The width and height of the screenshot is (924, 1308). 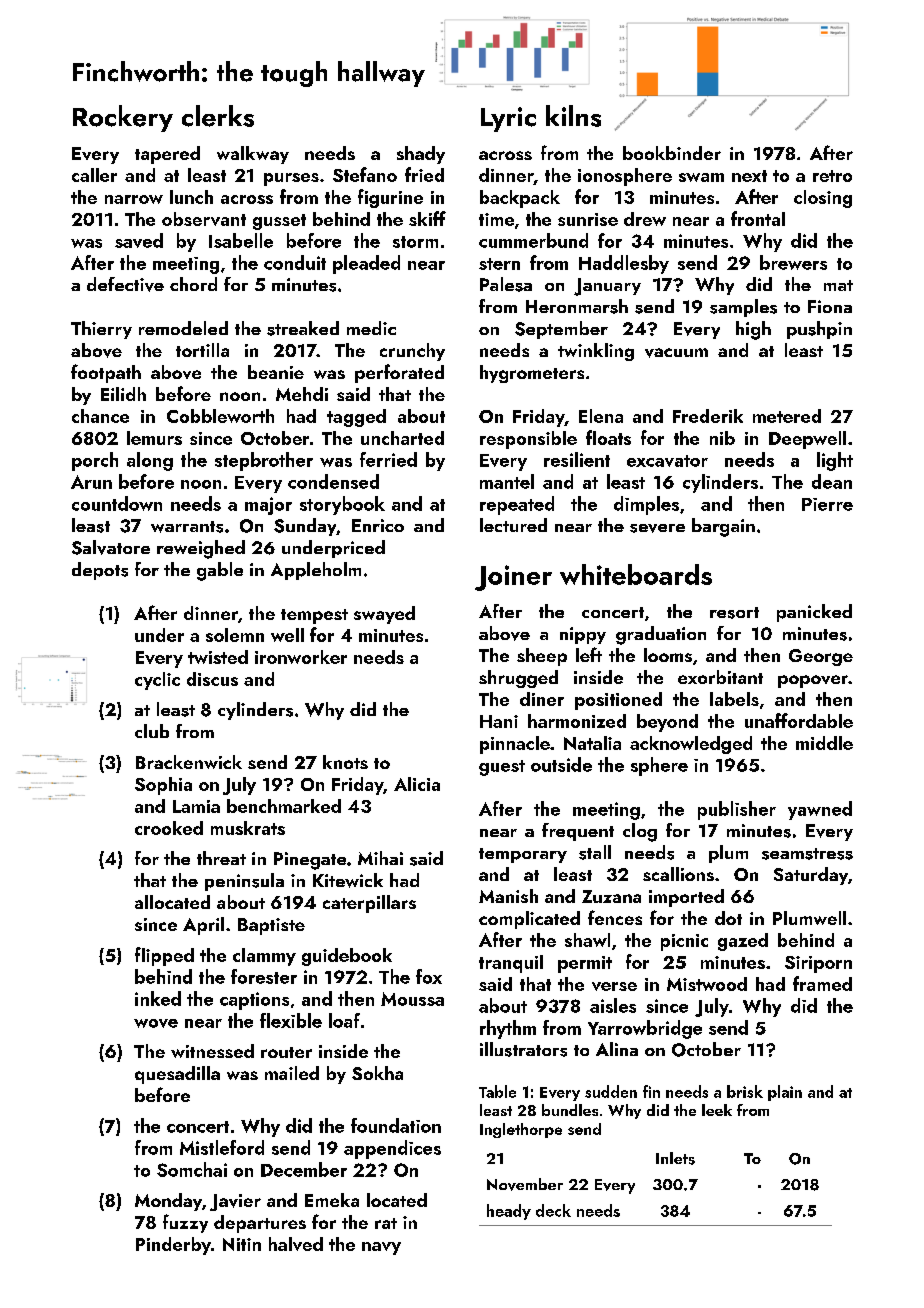 What do you see at coordinates (169, 828) in the screenshot?
I see `crooked` at bounding box center [169, 828].
